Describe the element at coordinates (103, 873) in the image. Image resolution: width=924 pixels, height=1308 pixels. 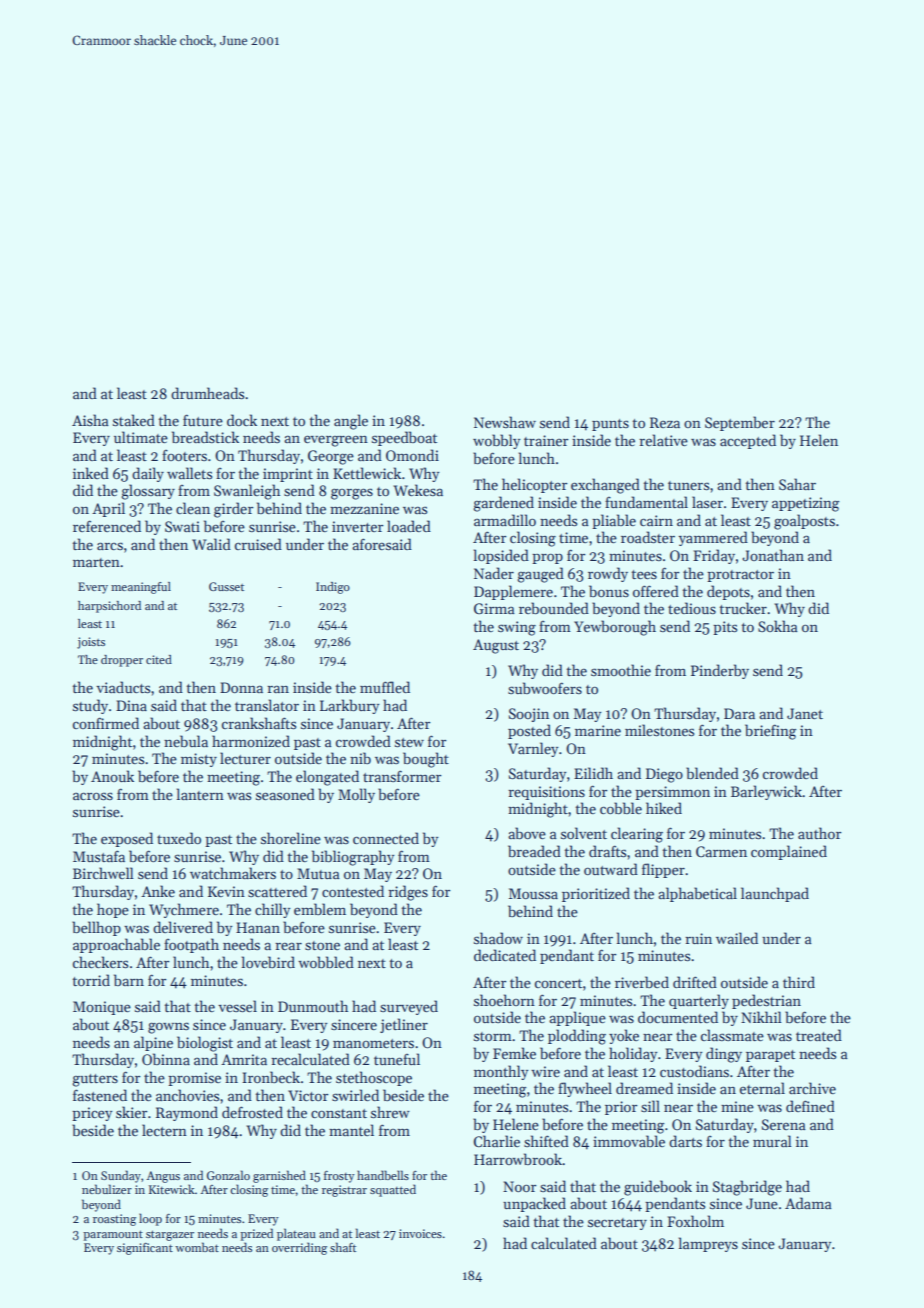
I see `Birchwell` at that location.
